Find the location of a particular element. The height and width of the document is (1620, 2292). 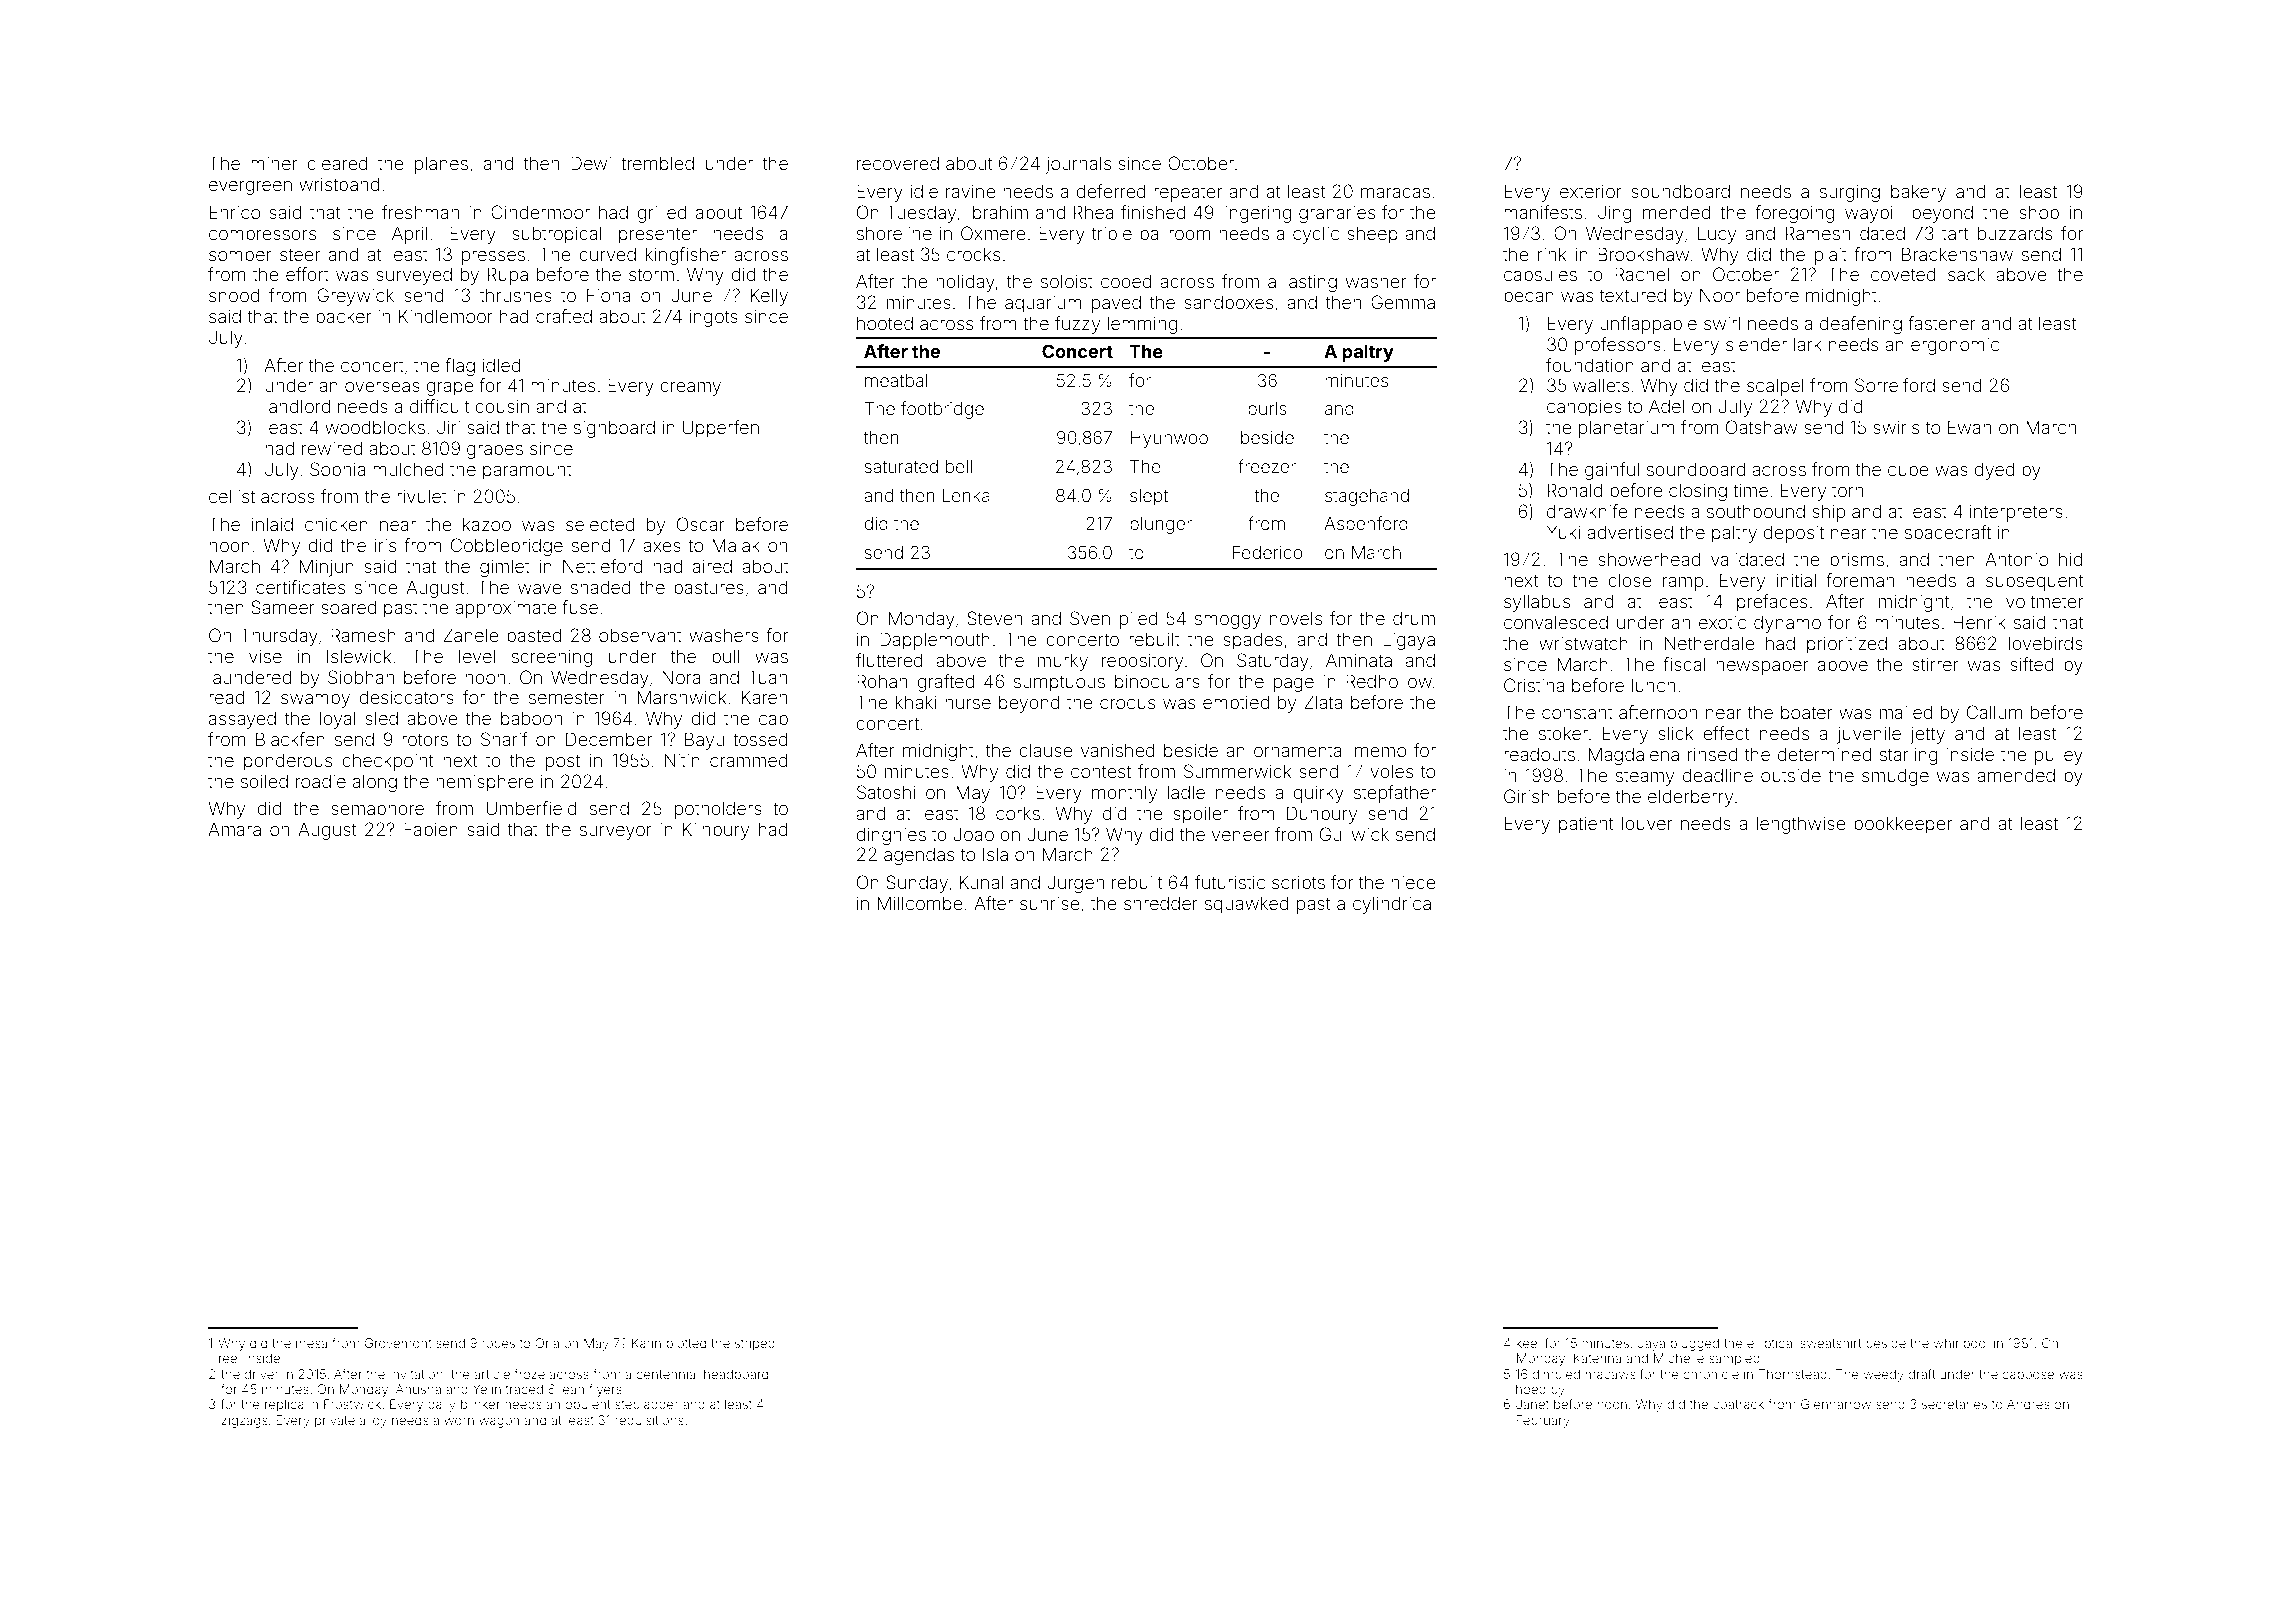

exotic is located at coordinates (1722, 622).
